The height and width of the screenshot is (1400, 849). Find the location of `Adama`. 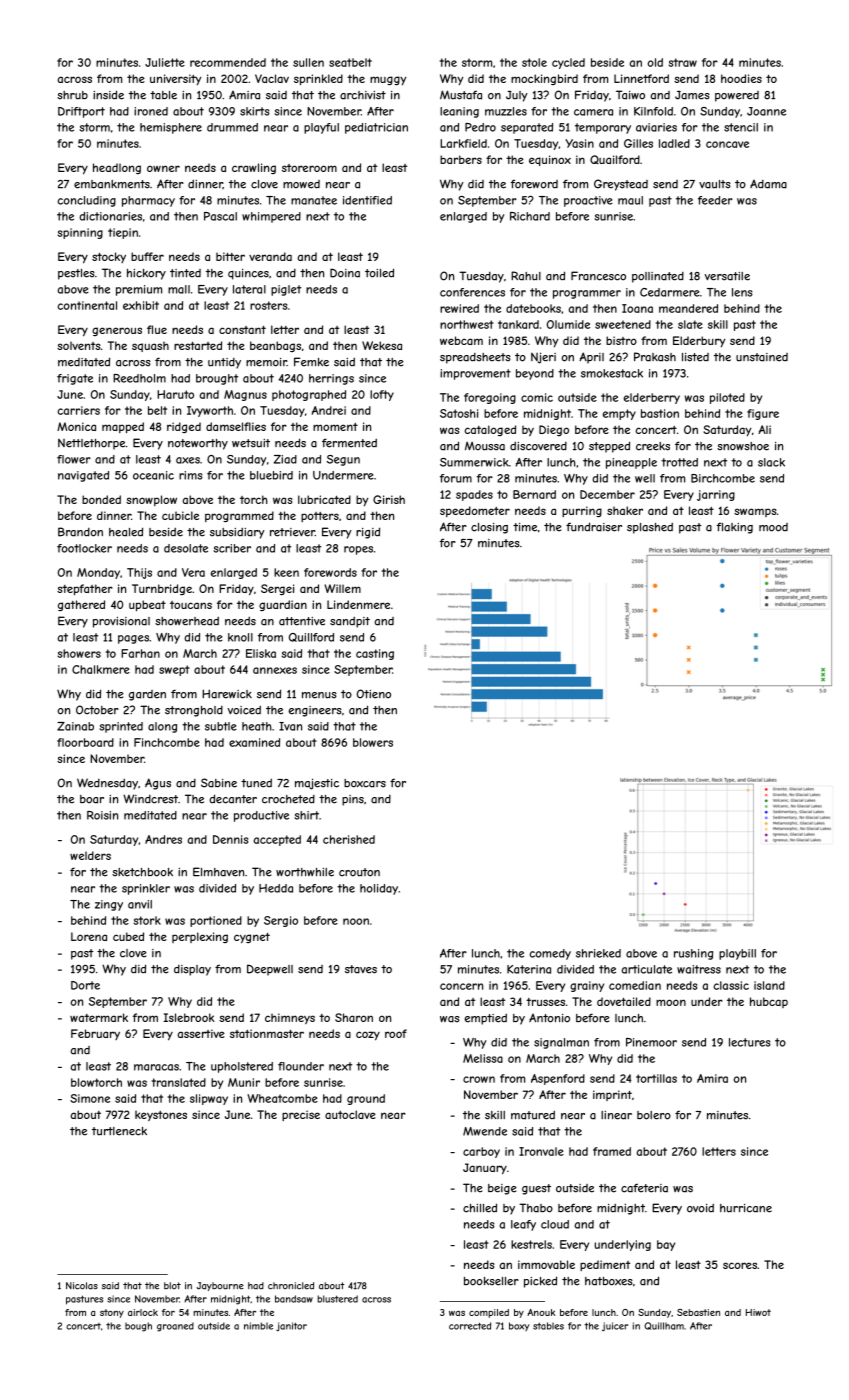

Adama is located at coordinates (768, 184).
